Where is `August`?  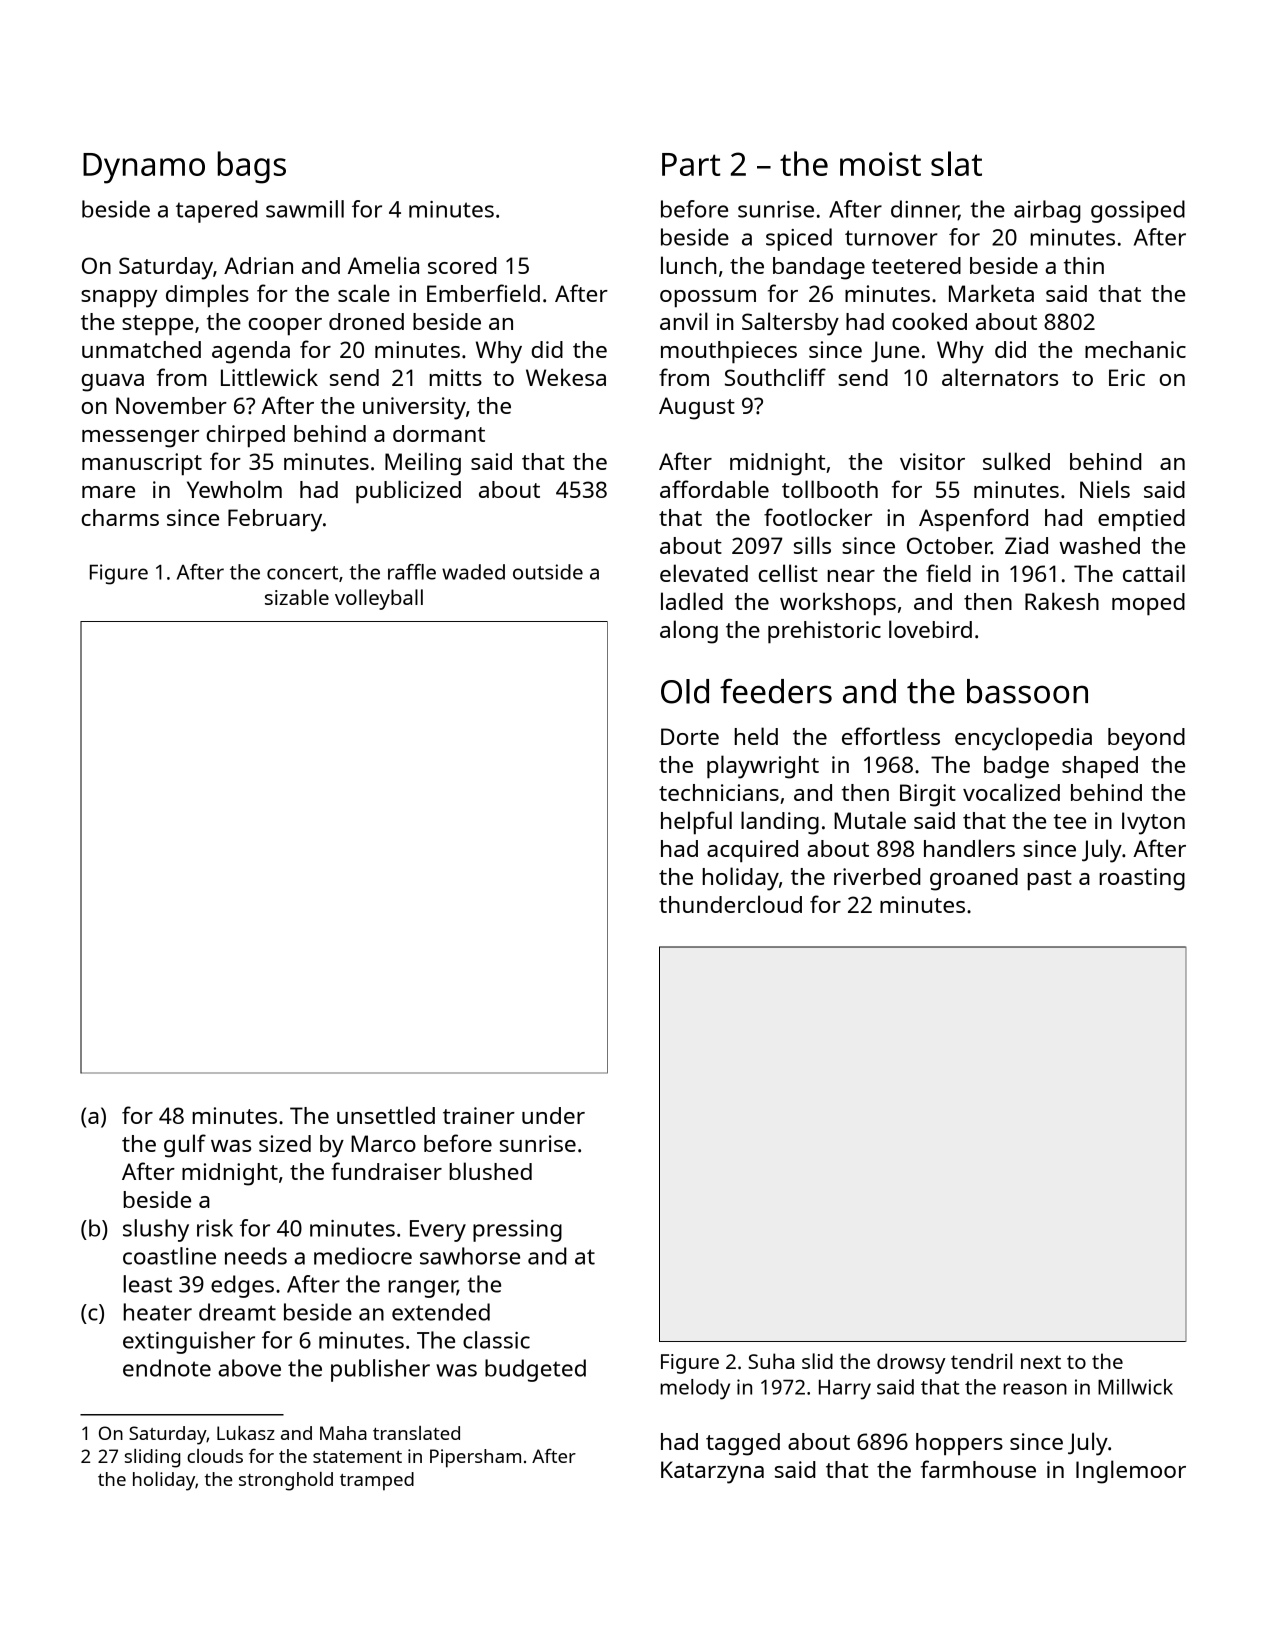
August is located at coordinates (697, 408).
